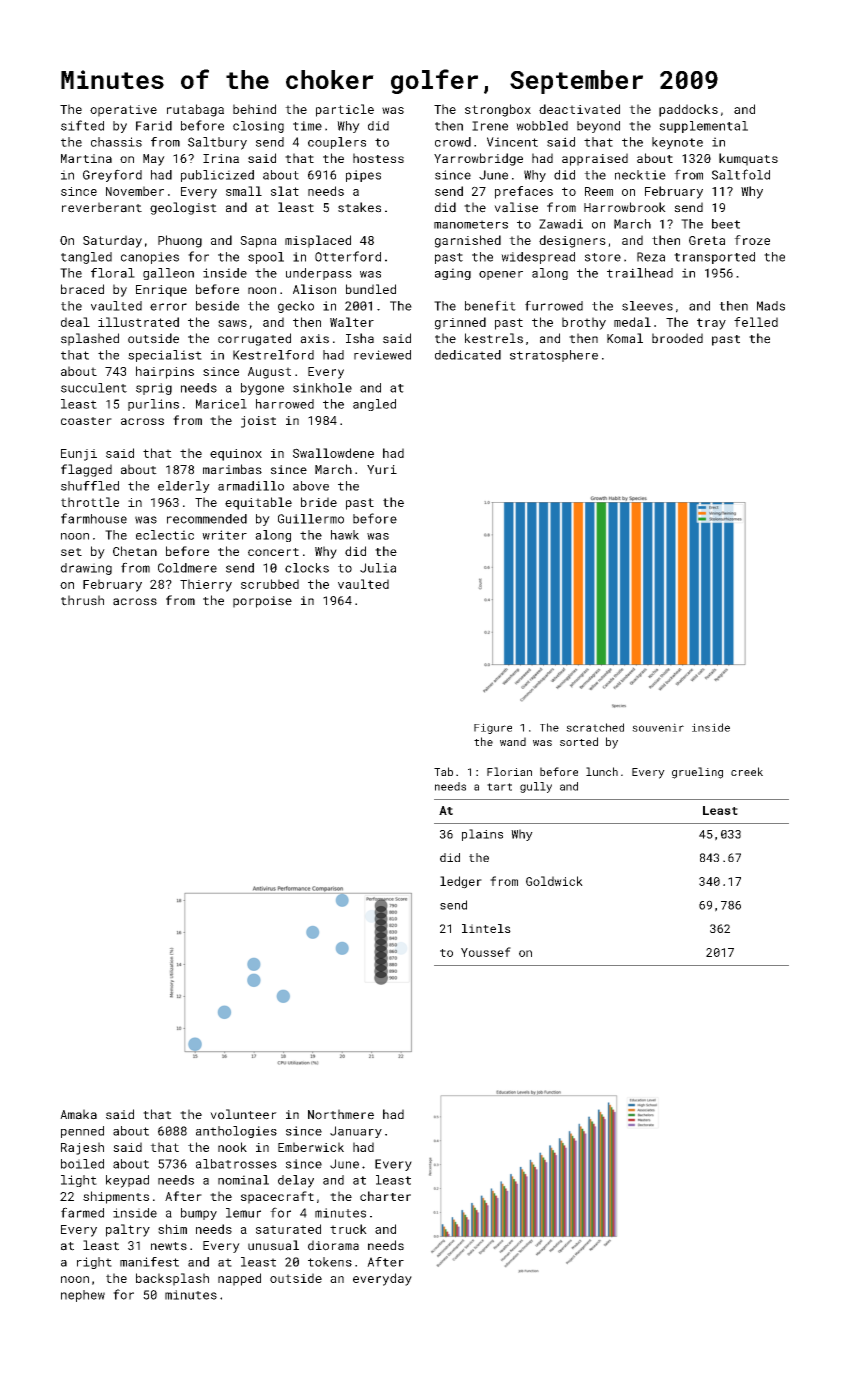 This page has width=849, height=1400. I want to click on Goldwick, so click(554, 881).
